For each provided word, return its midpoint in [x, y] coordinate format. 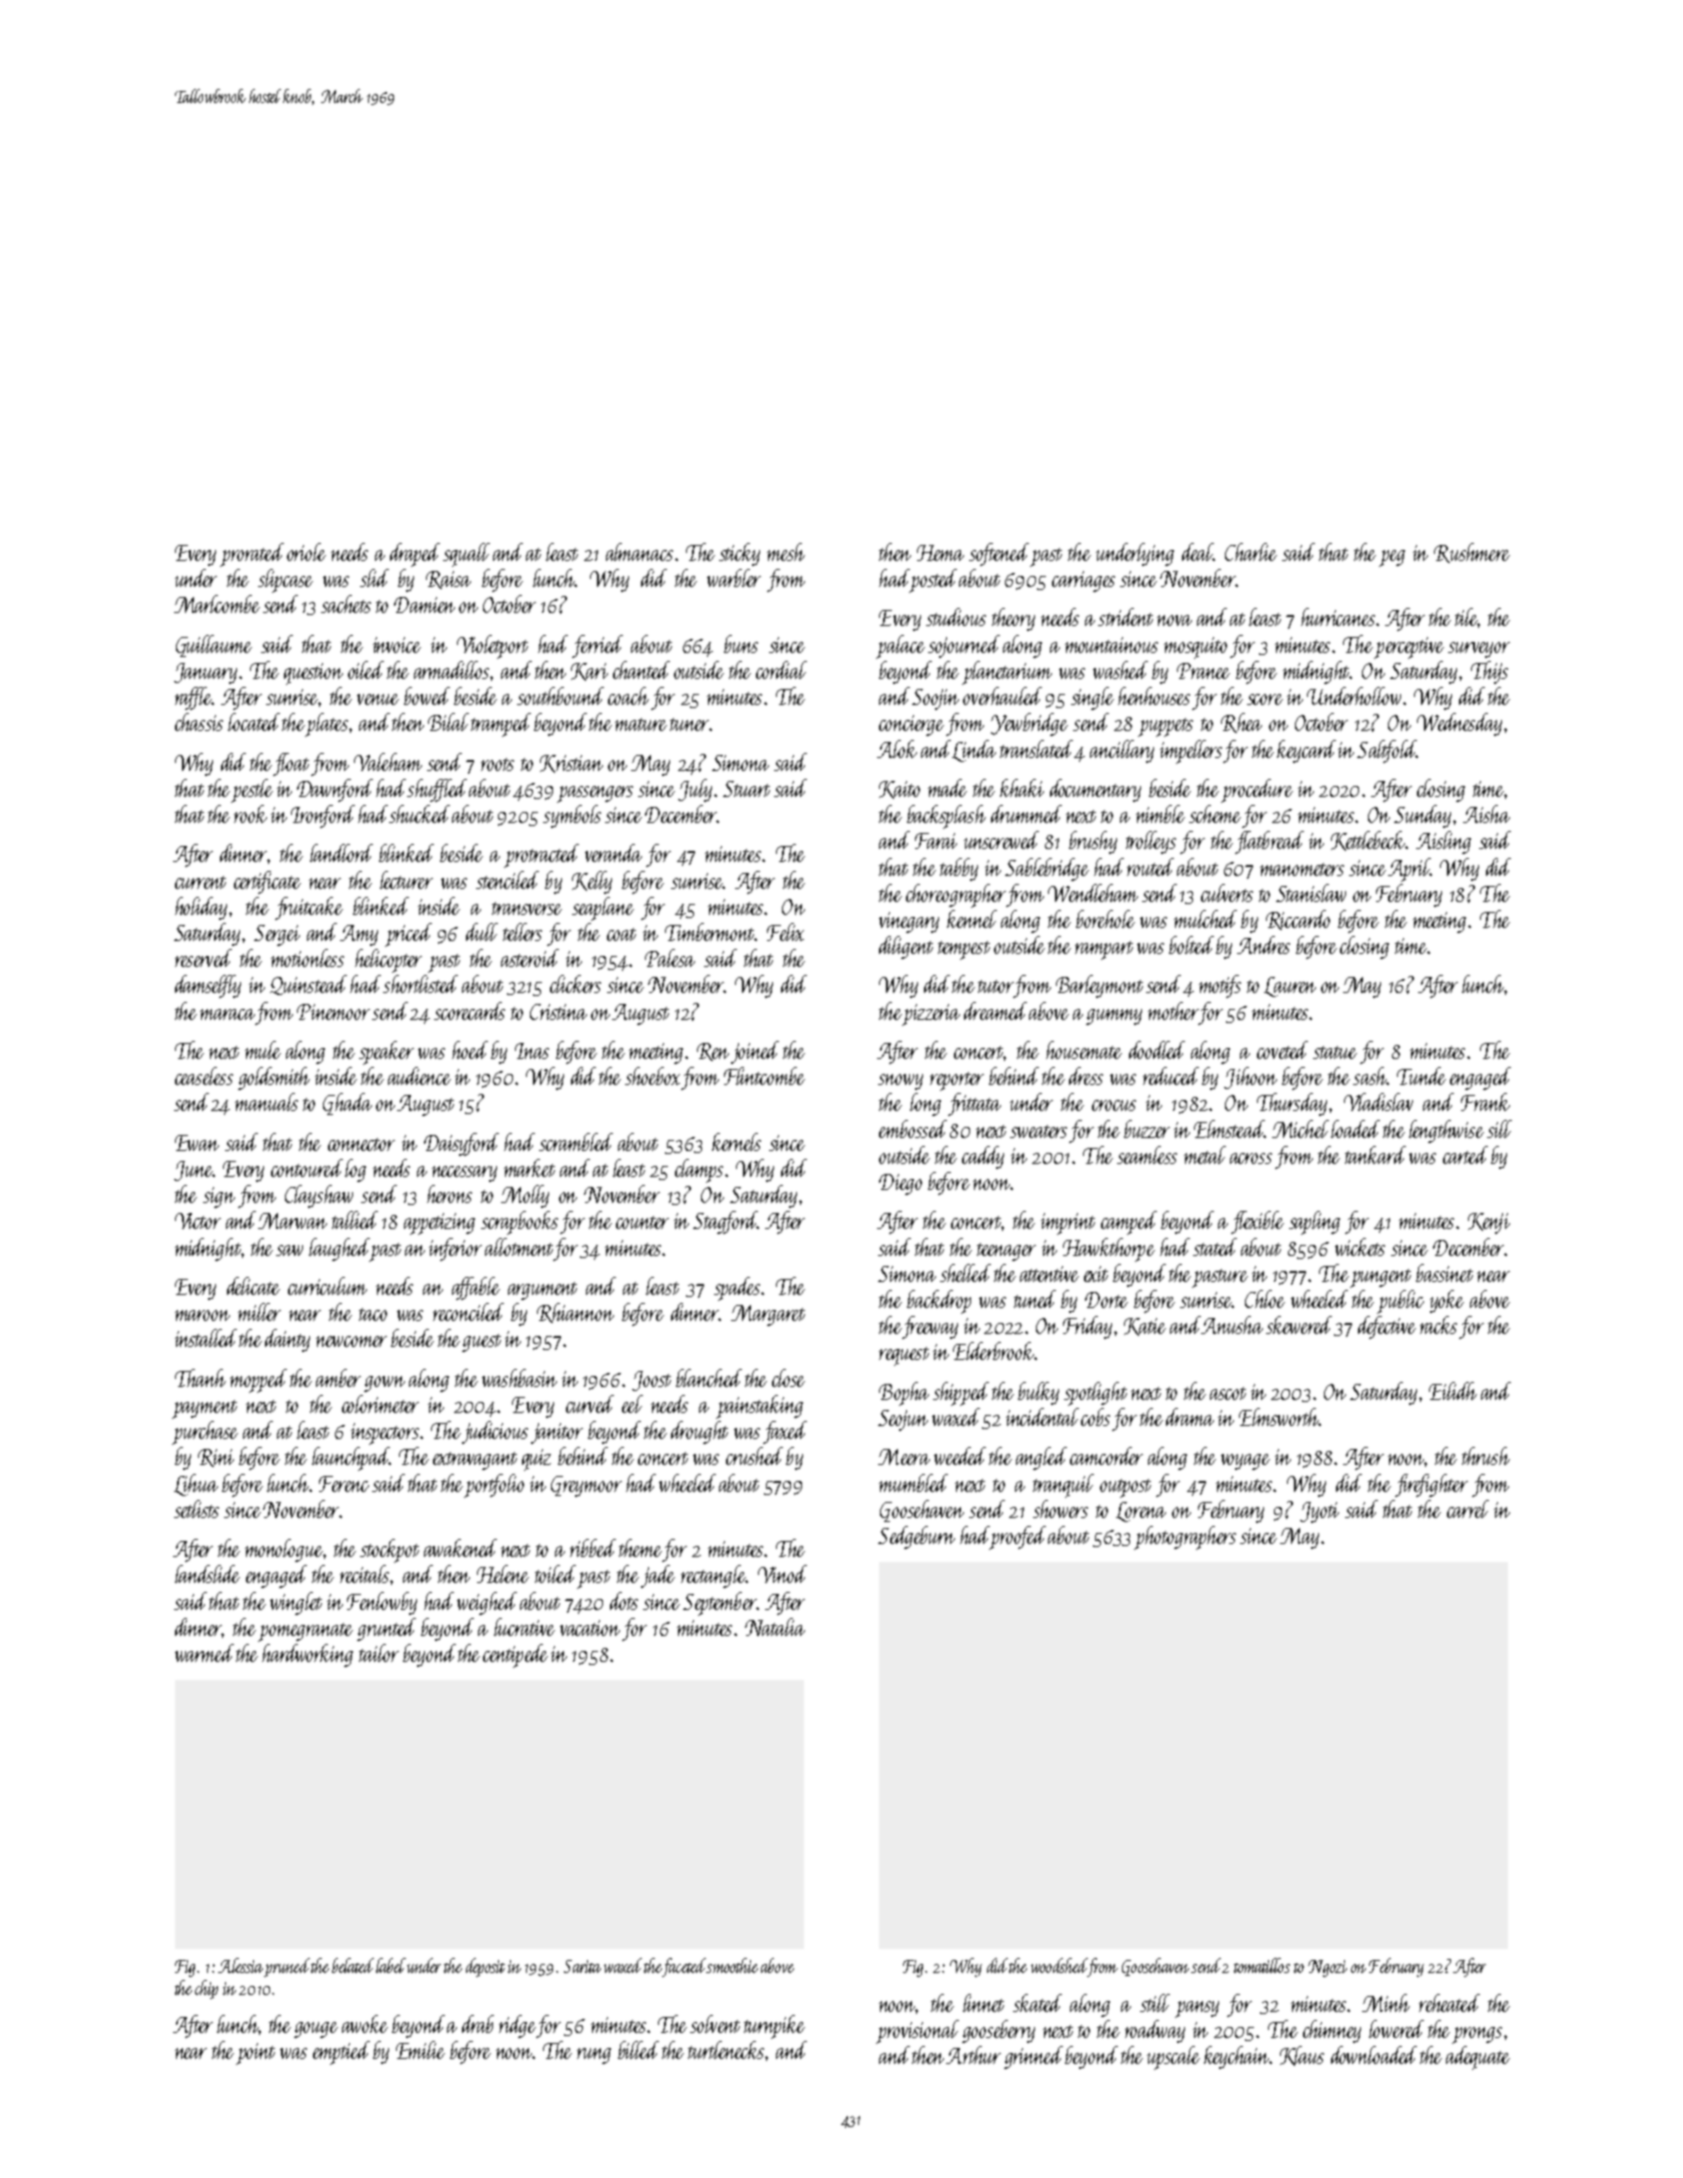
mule [263, 1050]
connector [361, 1144]
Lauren [1290, 987]
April [1409, 870]
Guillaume [214, 646]
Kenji [1489, 1223]
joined [755, 1052]
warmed [204, 1653]
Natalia [775, 1627]
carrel [1468, 1509]
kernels [736, 1142]
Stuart [746, 789]
